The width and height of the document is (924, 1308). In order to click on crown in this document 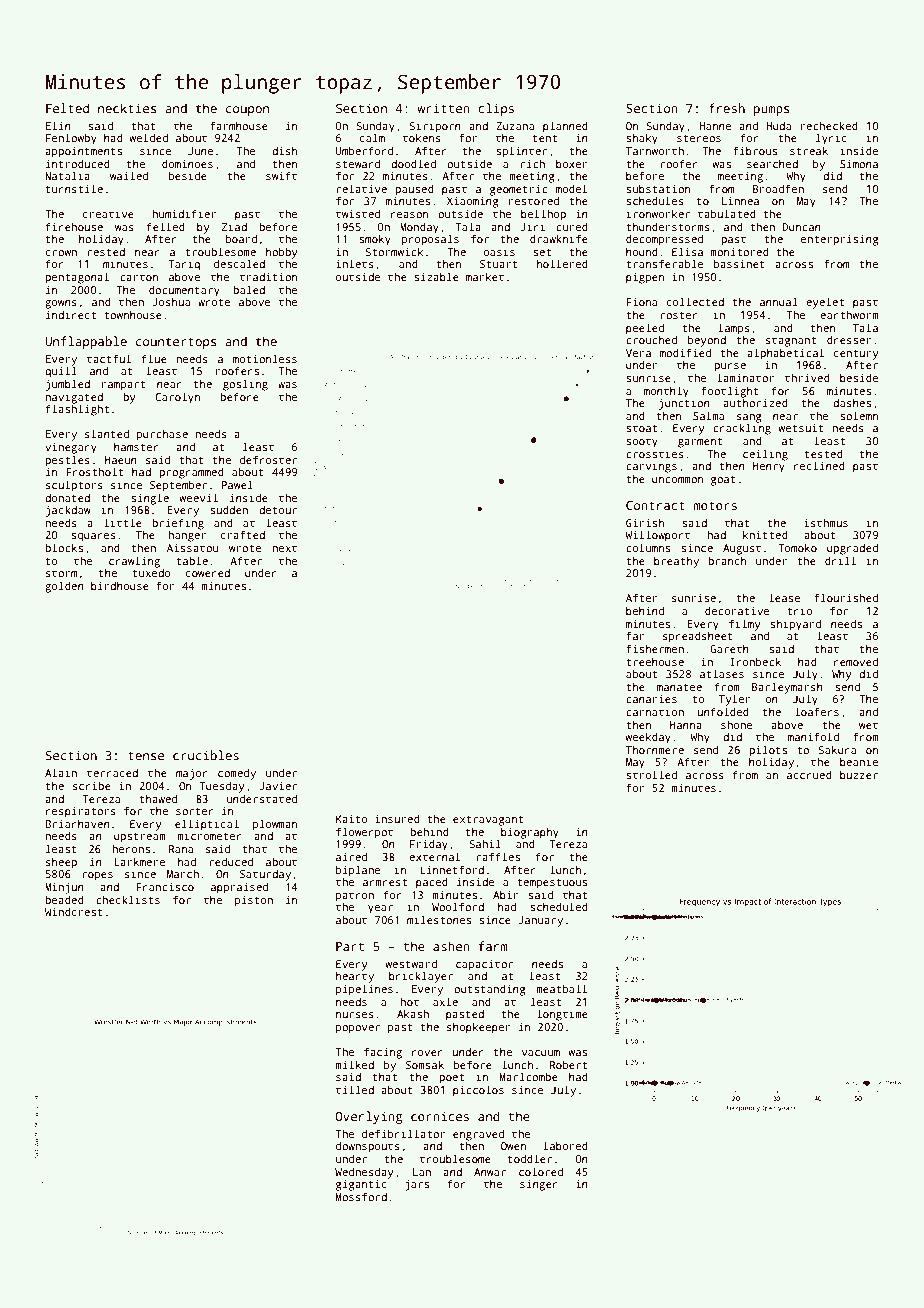, I will do `click(61, 253)`.
